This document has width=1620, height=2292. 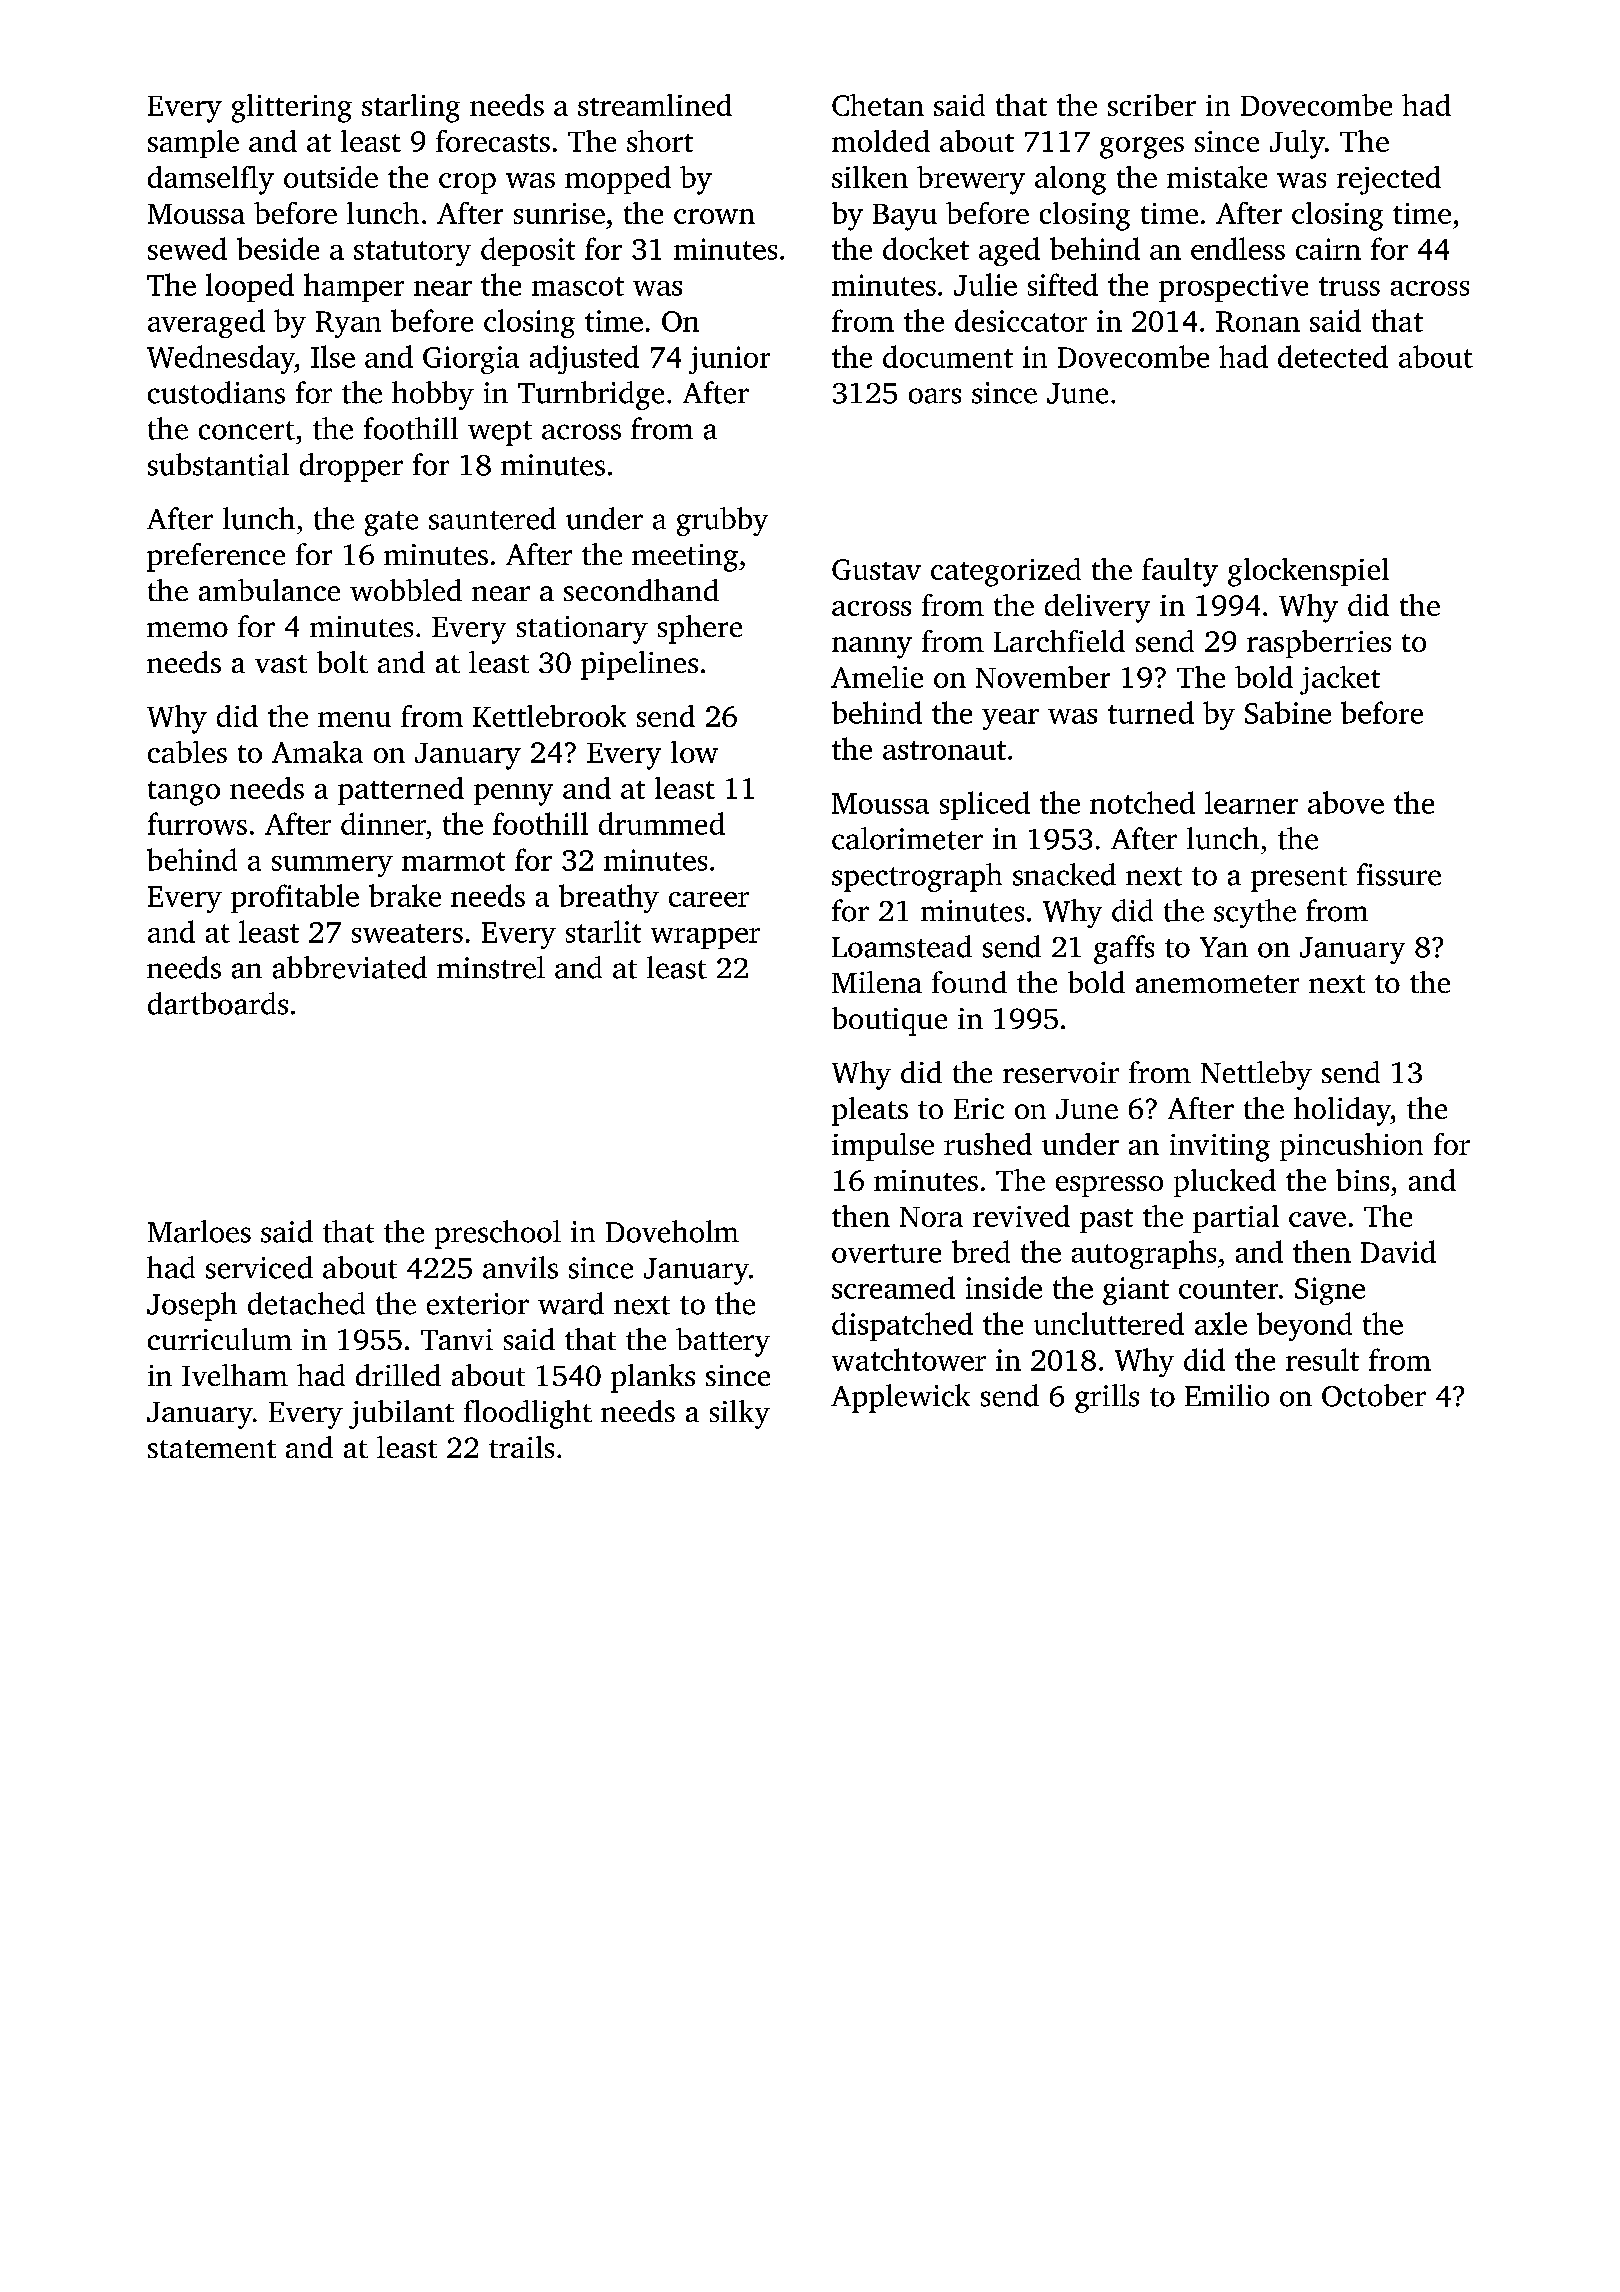 I want to click on statement, so click(x=212, y=1449).
